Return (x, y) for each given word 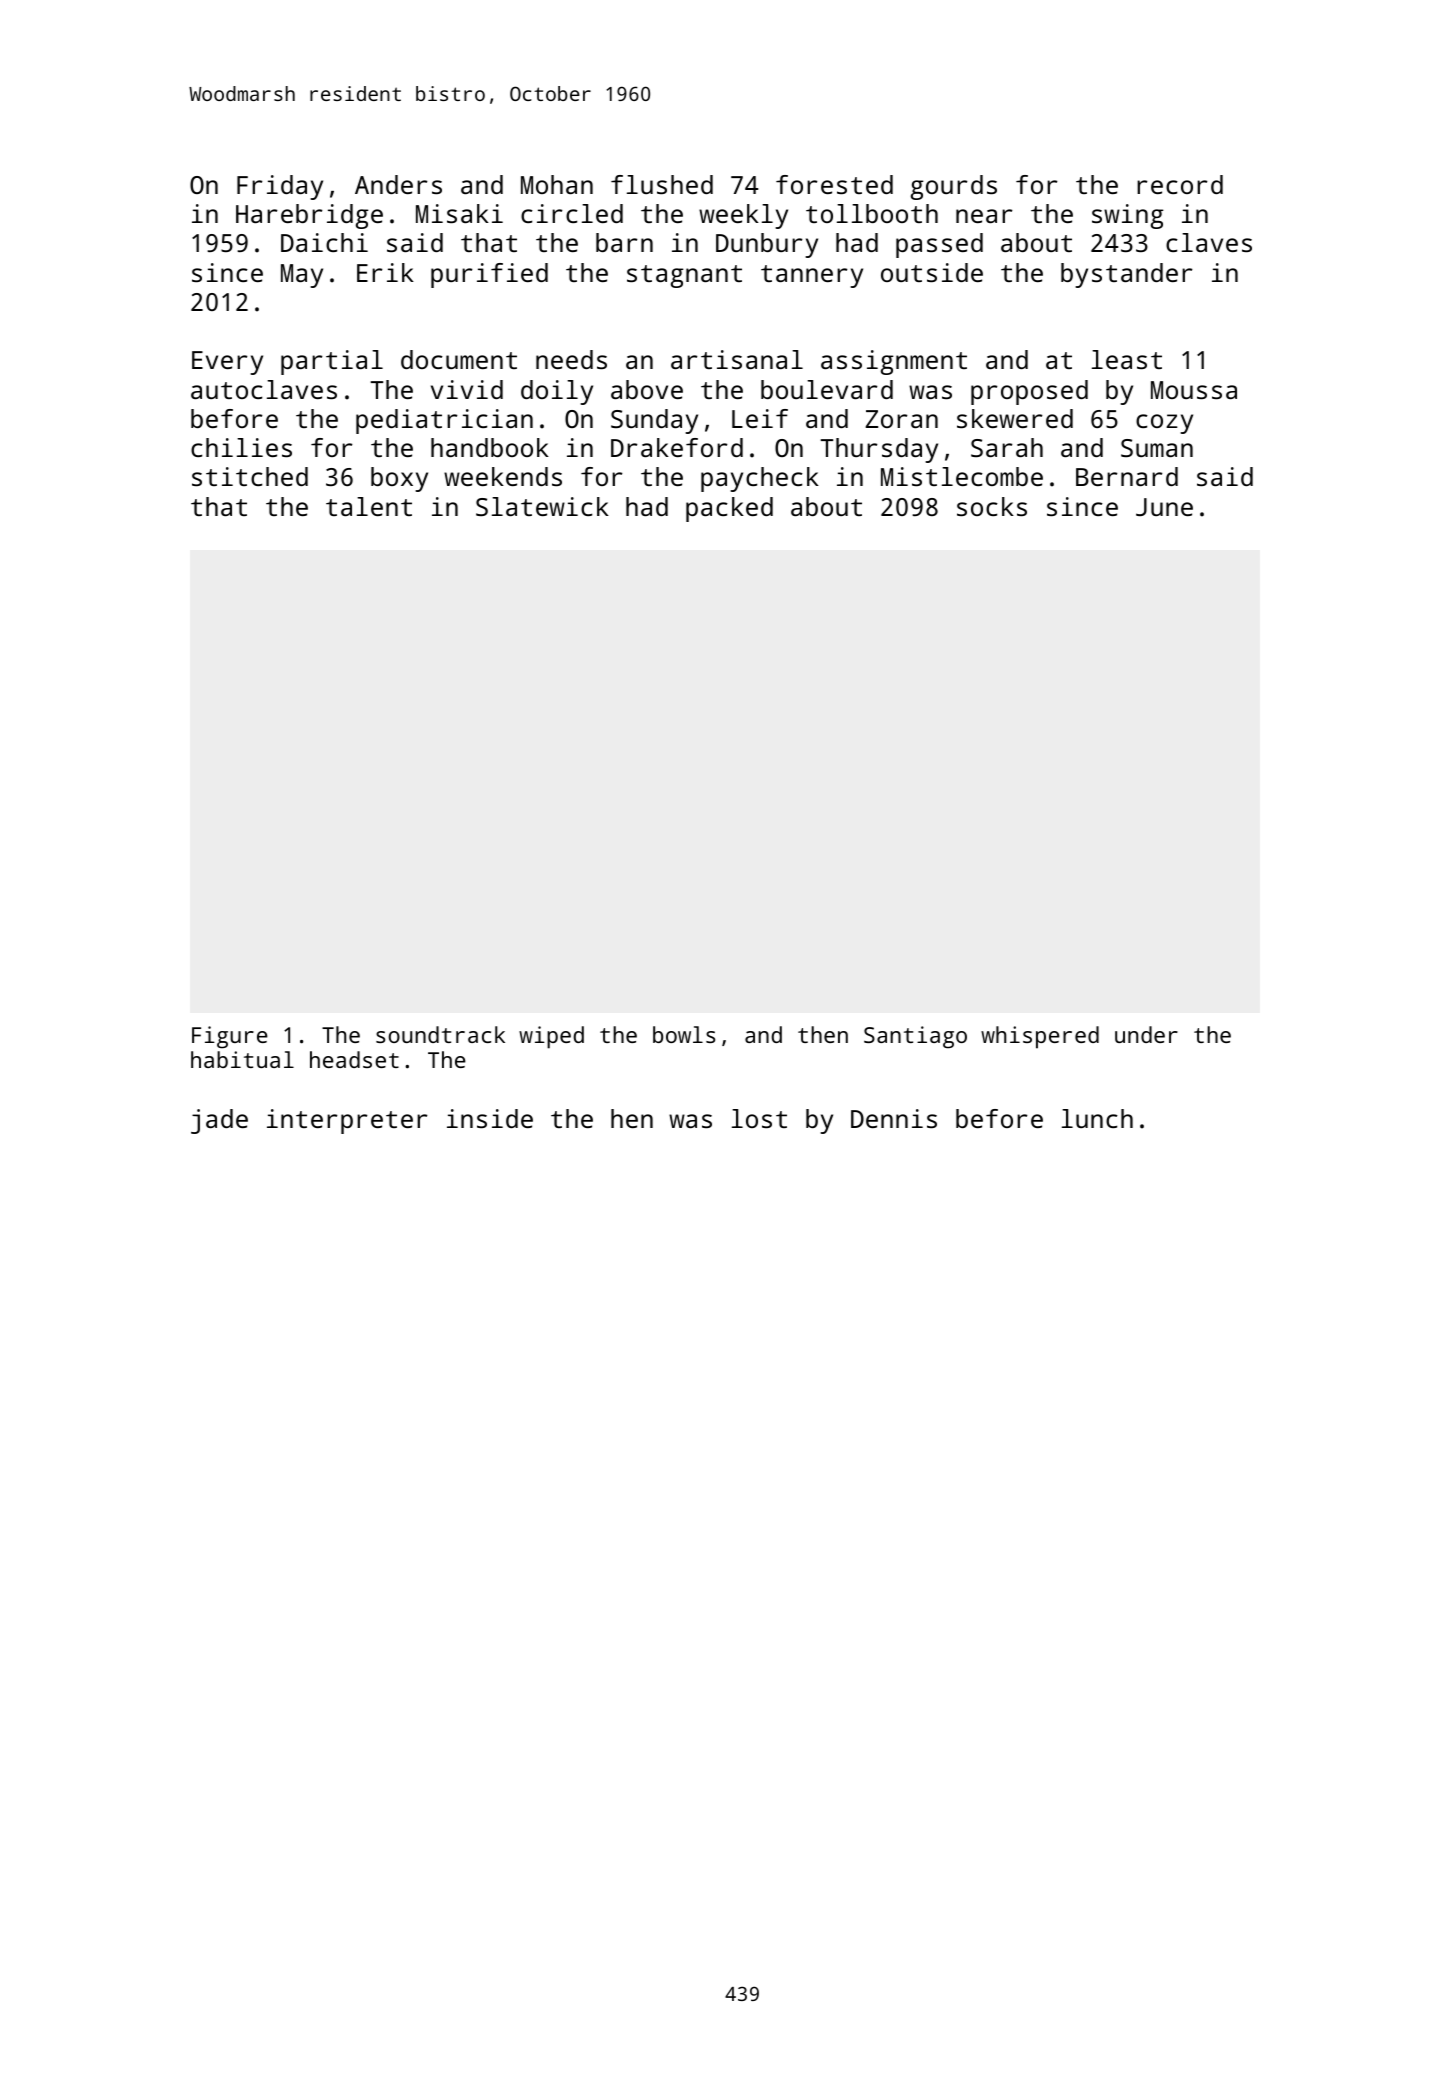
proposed (1029, 392)
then (823, 1034)
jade (219, 1121)
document (459, 359)
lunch (1097, 1118)
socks (992, 506)
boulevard (827, 389)
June (1164, 507)
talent (369, 506)
